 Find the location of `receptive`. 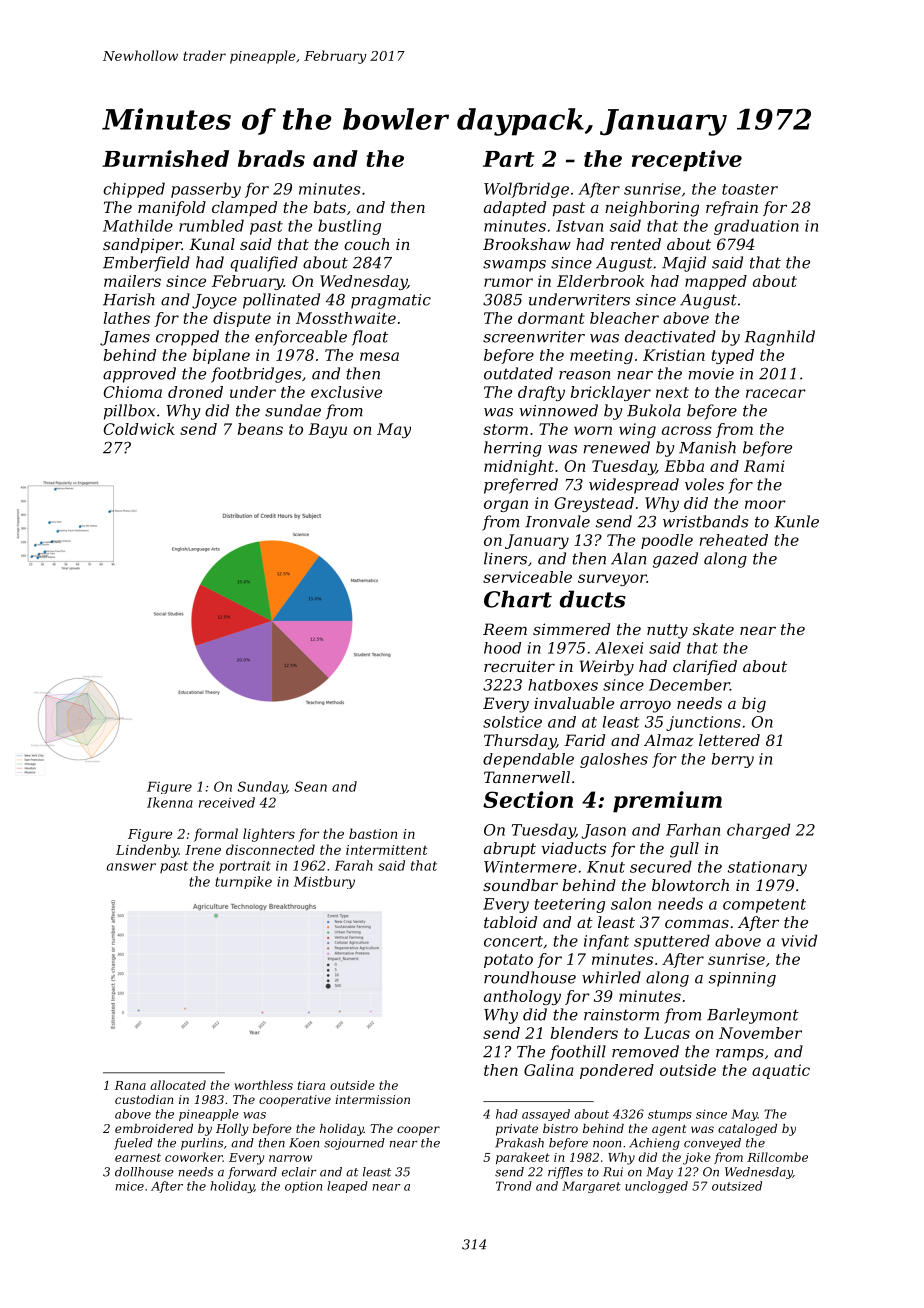

receptive is located at coordinates (687, 161).
